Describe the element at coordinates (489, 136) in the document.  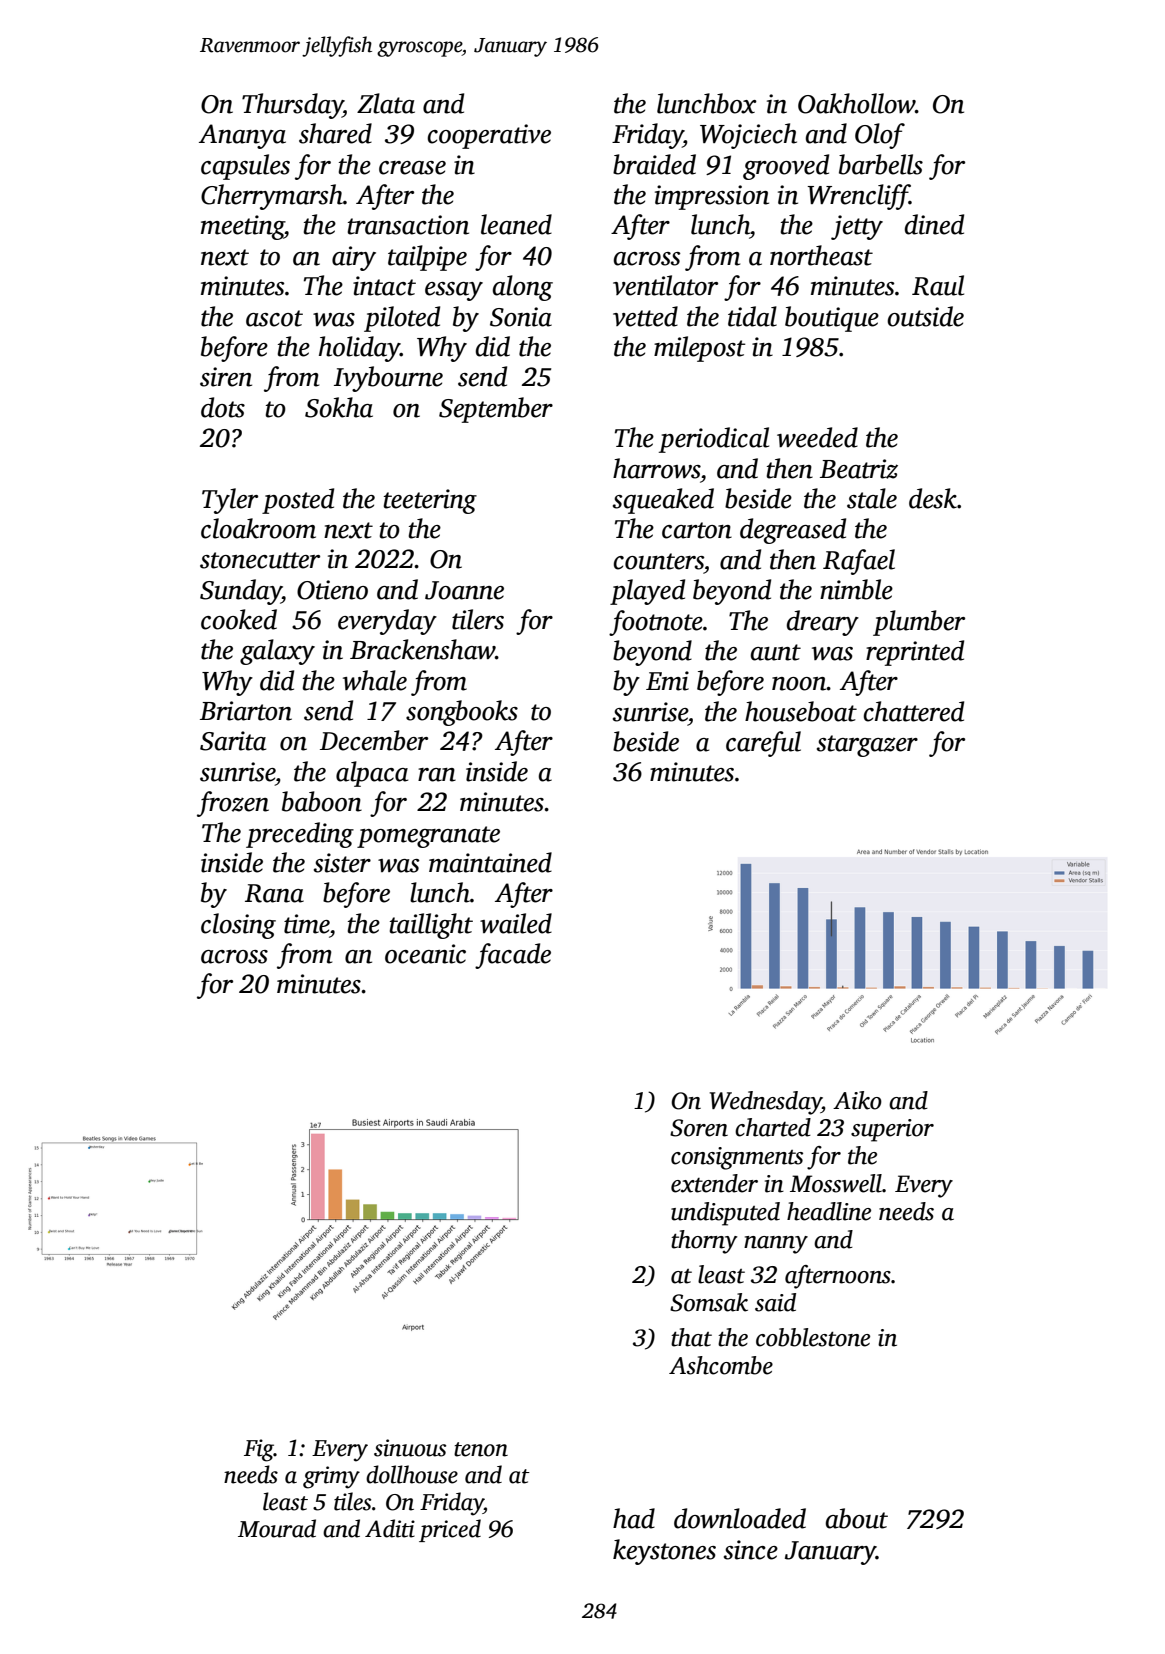
I see `cooperative` at that location.
